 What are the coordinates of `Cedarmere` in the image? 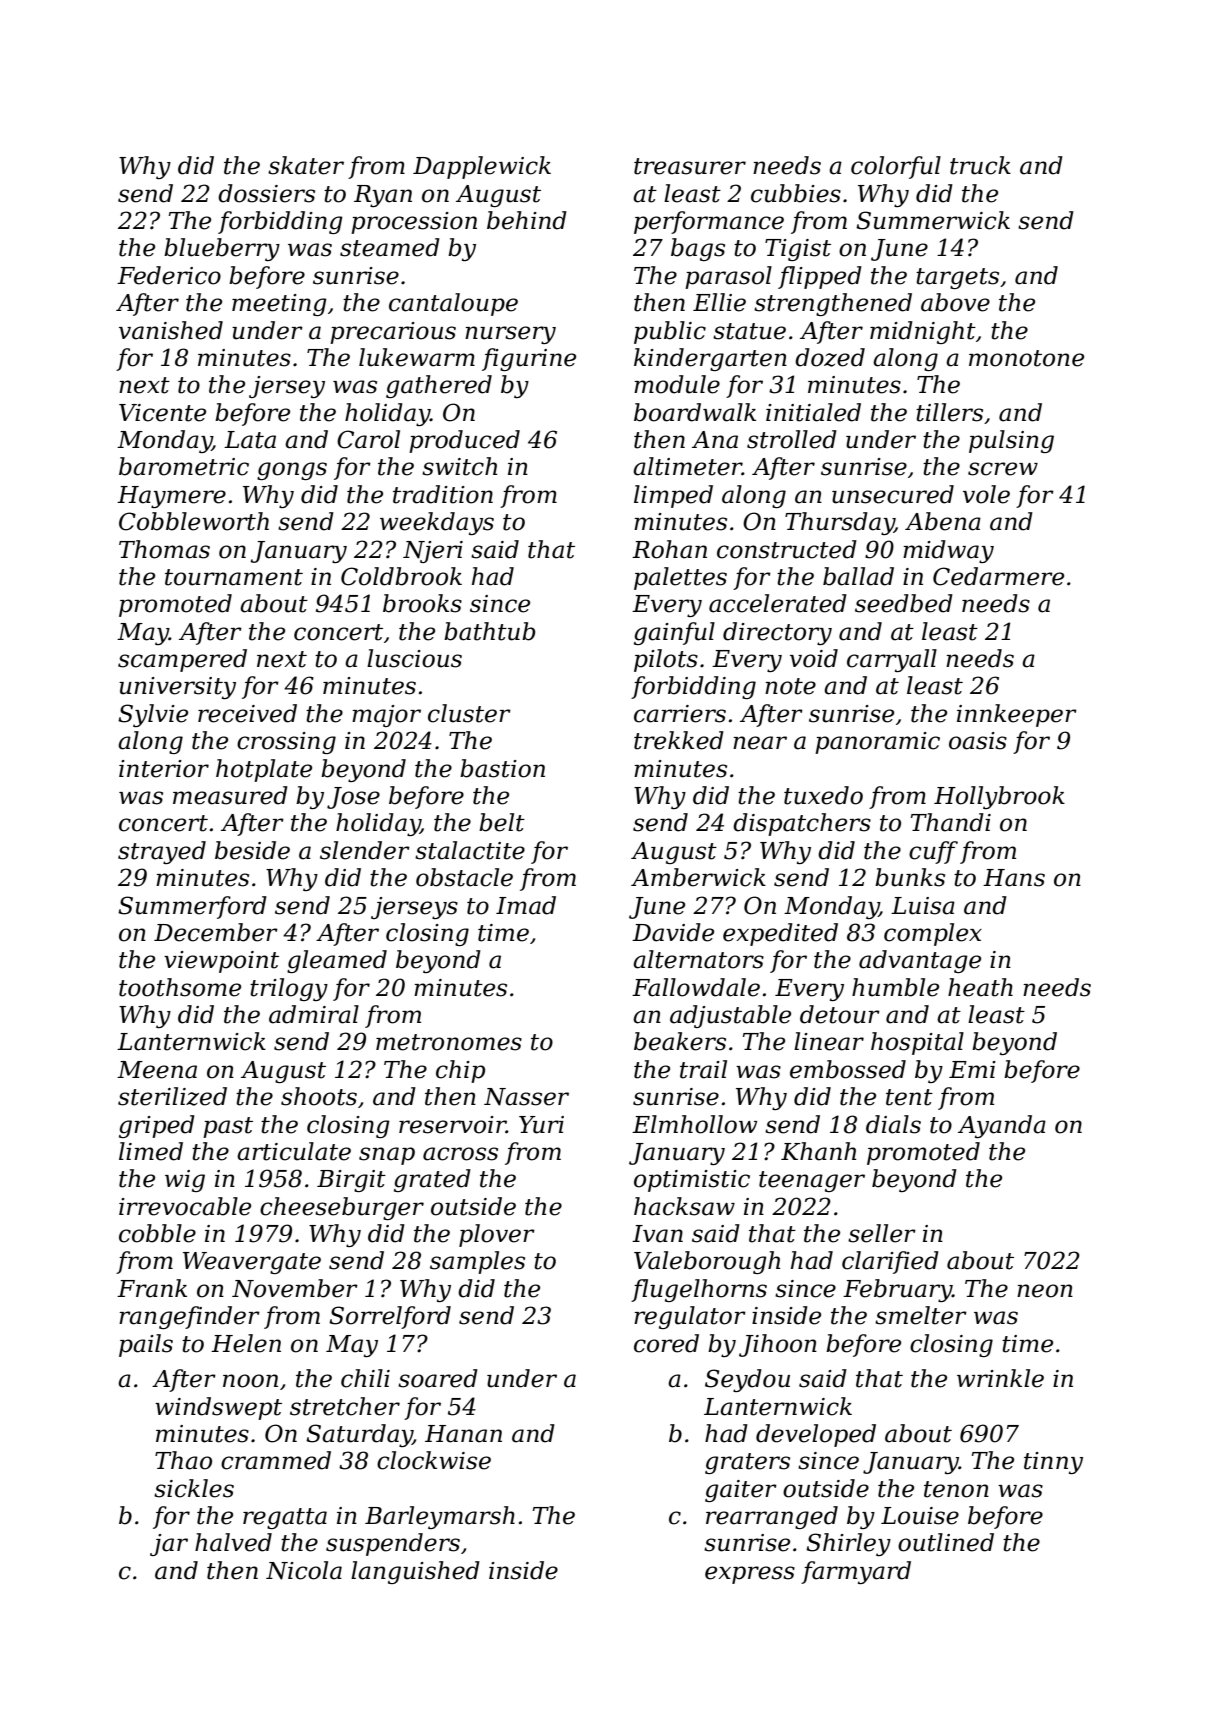 It's located at (998, 576).
